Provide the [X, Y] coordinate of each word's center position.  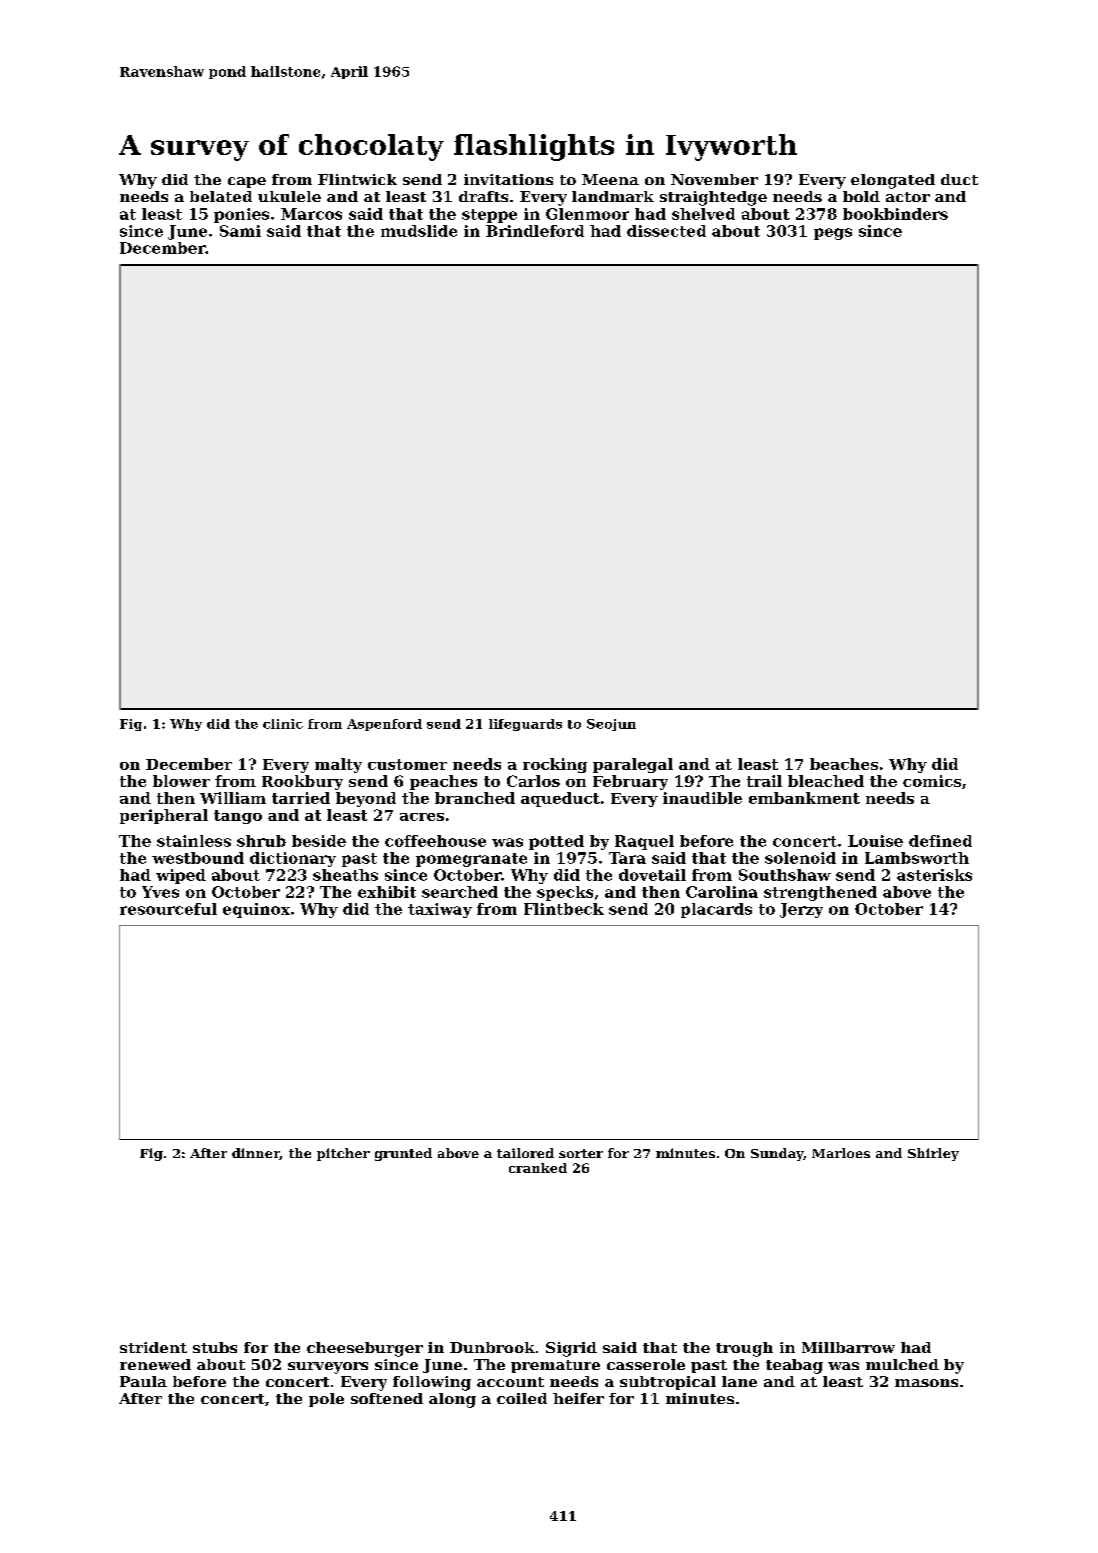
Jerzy [801, 910]
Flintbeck [564, 909]
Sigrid [571, 1349]
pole [326, 1400]
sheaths [345, 875]
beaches [844, 764]
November [714, 179]
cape [247, 182]
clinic [283, 724]
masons [926, 1383]
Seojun [611, 725]
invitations [508, 179]
